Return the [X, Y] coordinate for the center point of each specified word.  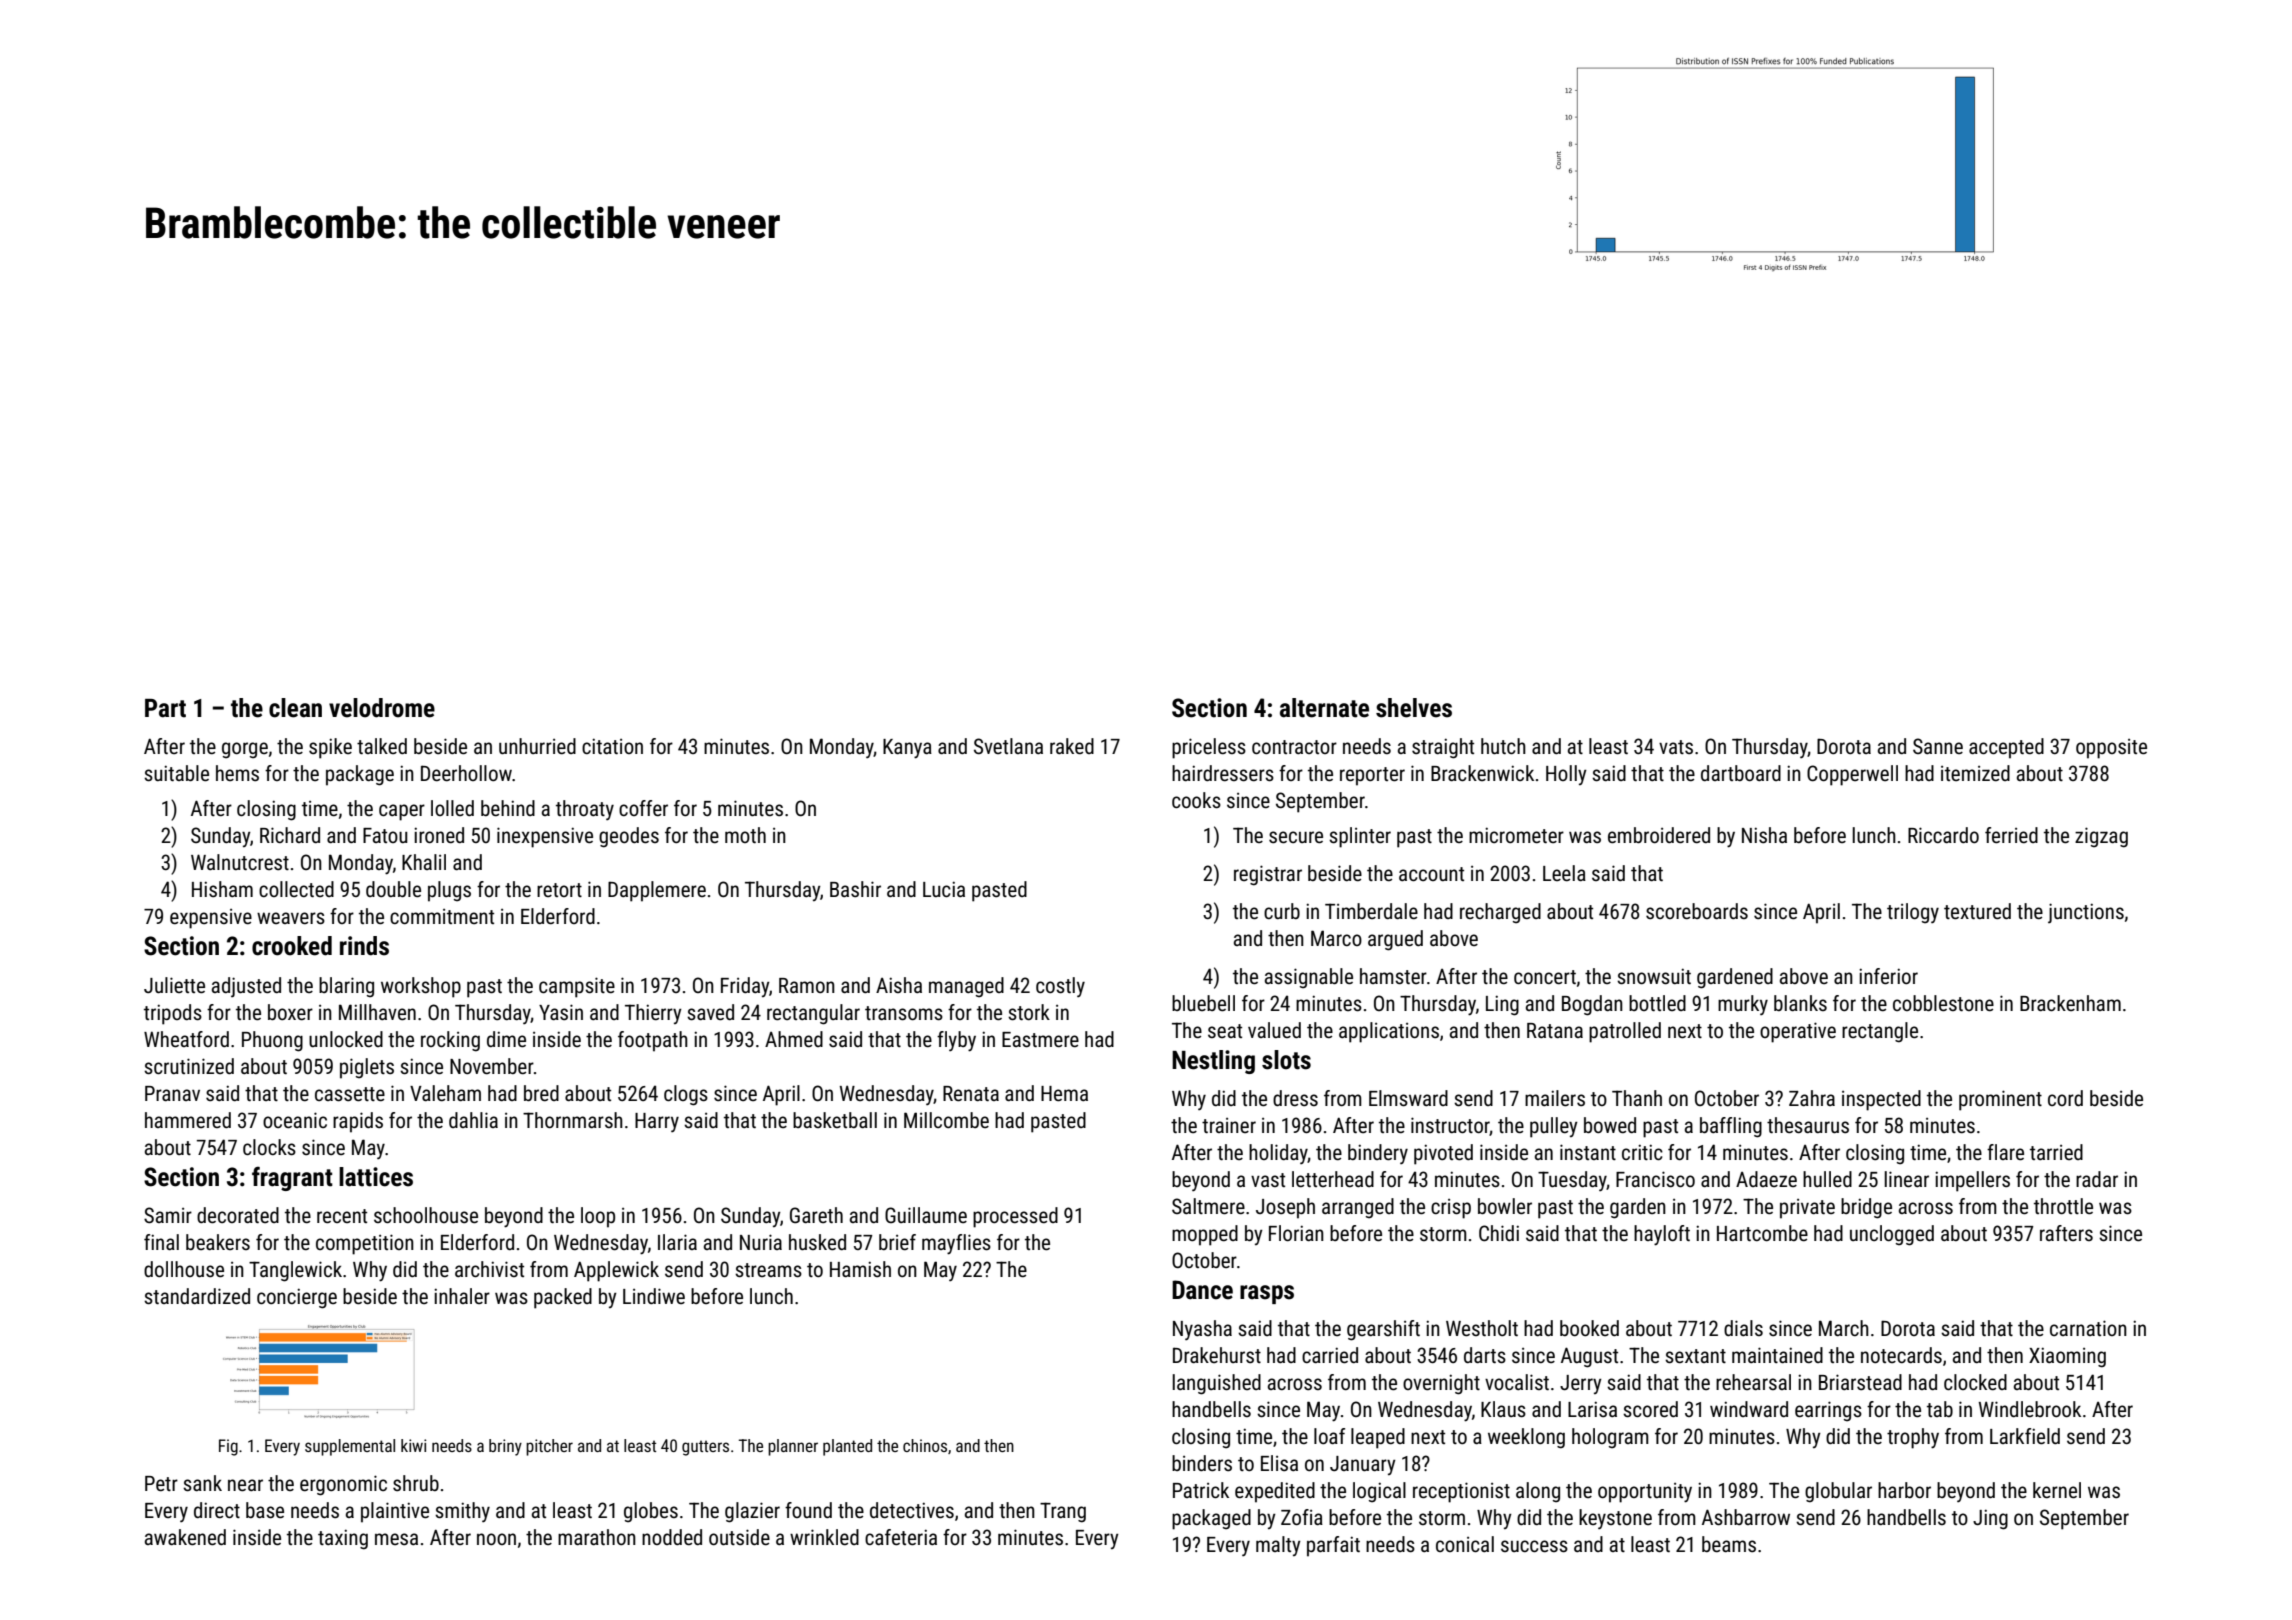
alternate [1324, 708]
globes [651, 1512]
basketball [835, 1120]
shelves [1414, 708]
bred [541, 1093]
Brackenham [2070, 1003]
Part [165, 708]
